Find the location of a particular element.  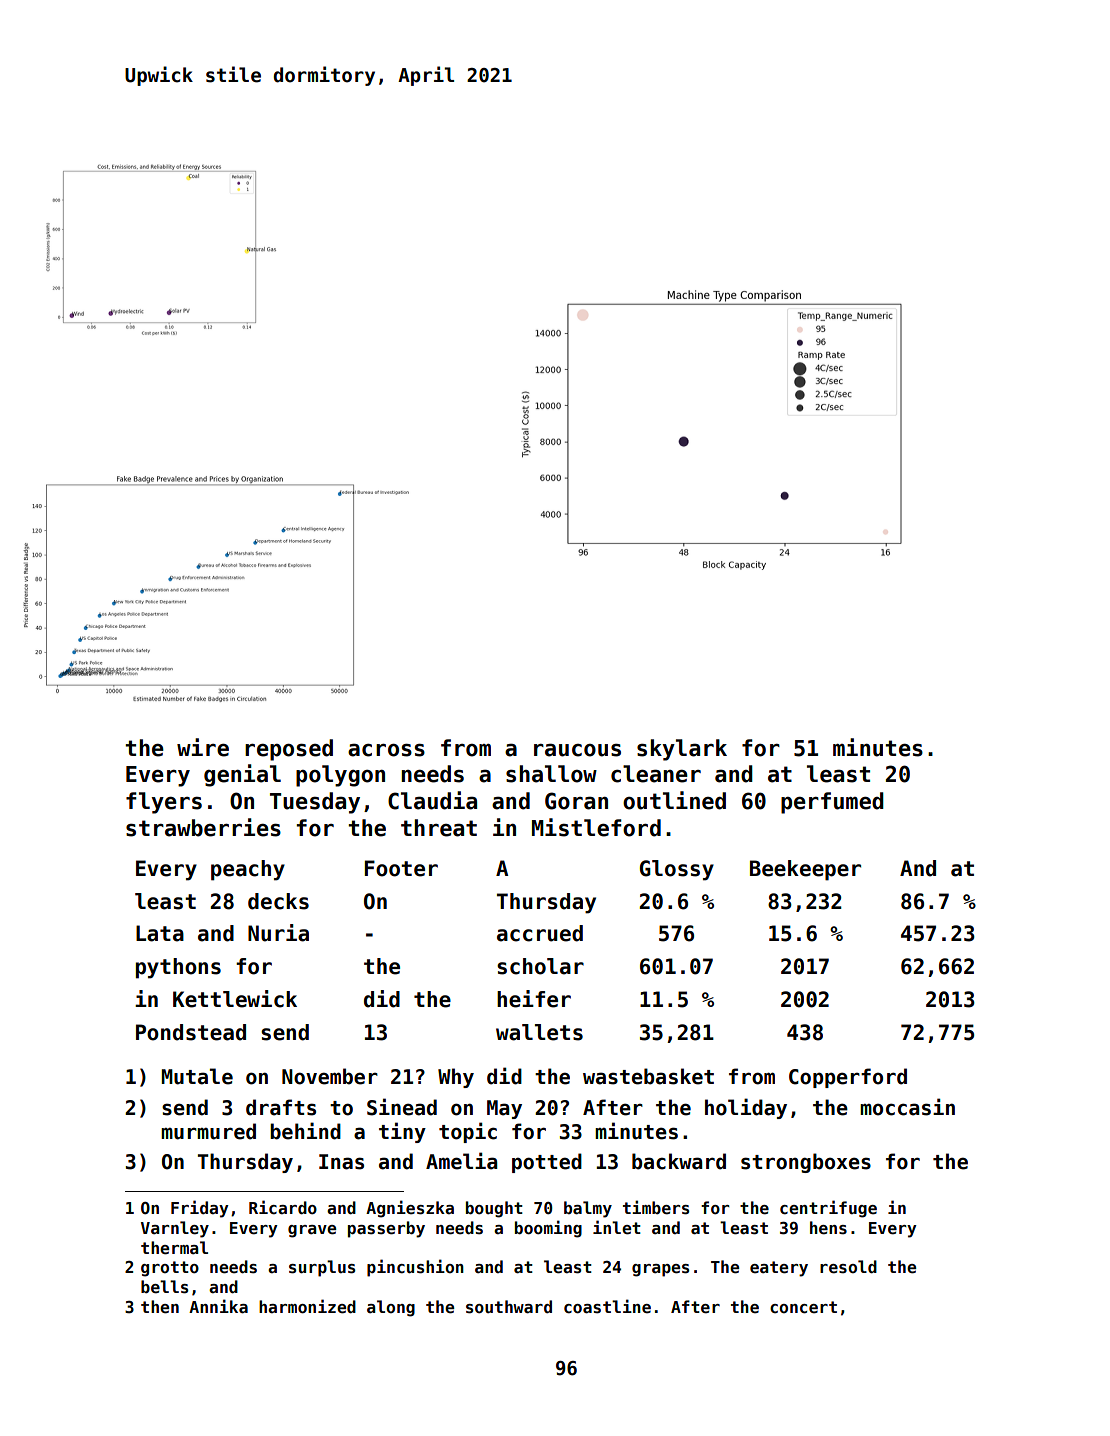

harmonized is located at coordinates (307, 1306).
